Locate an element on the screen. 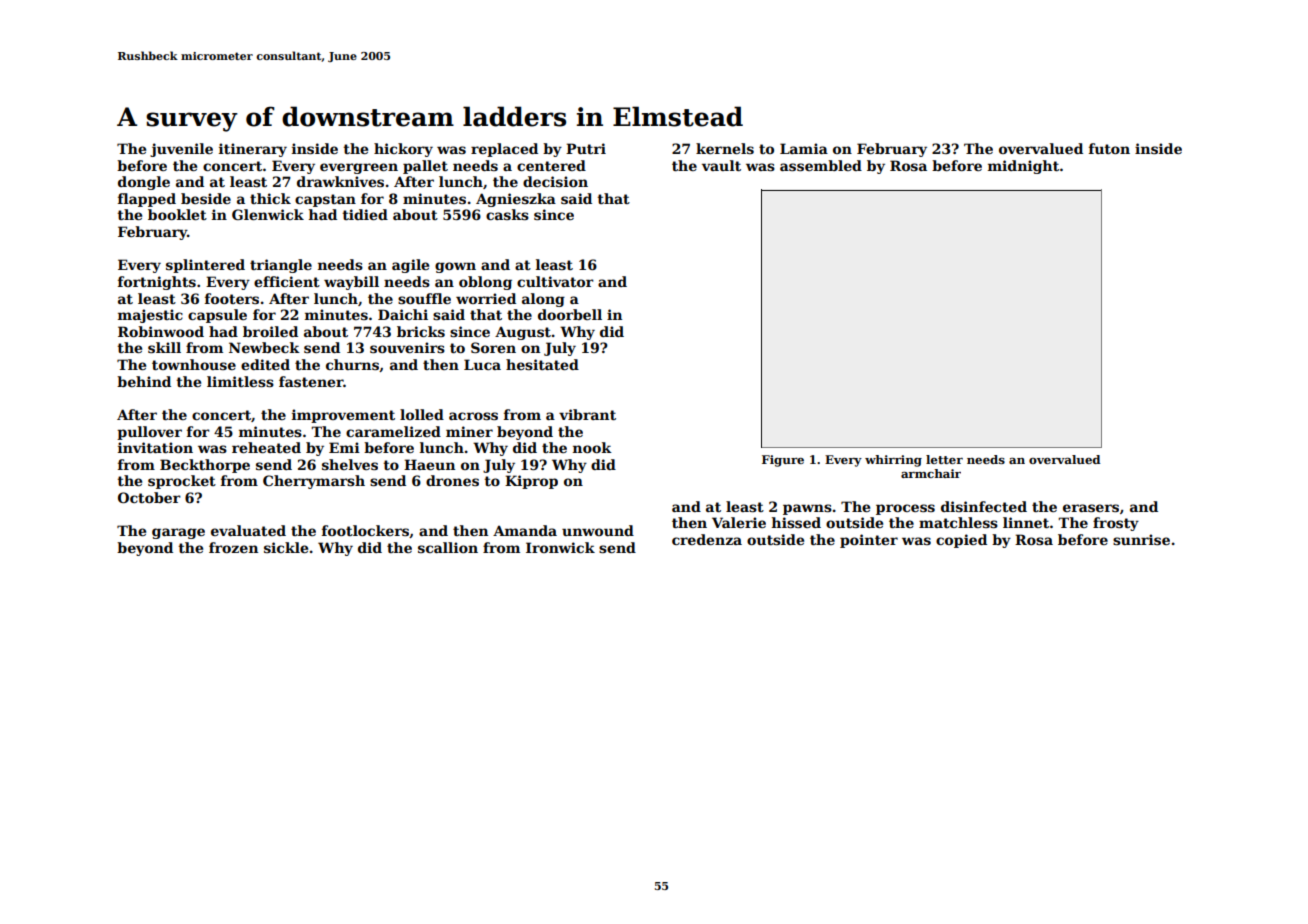 Image resolution: width=1308 pixels, height=924 pixels. doorbell is located at coordinates (570, 314).
